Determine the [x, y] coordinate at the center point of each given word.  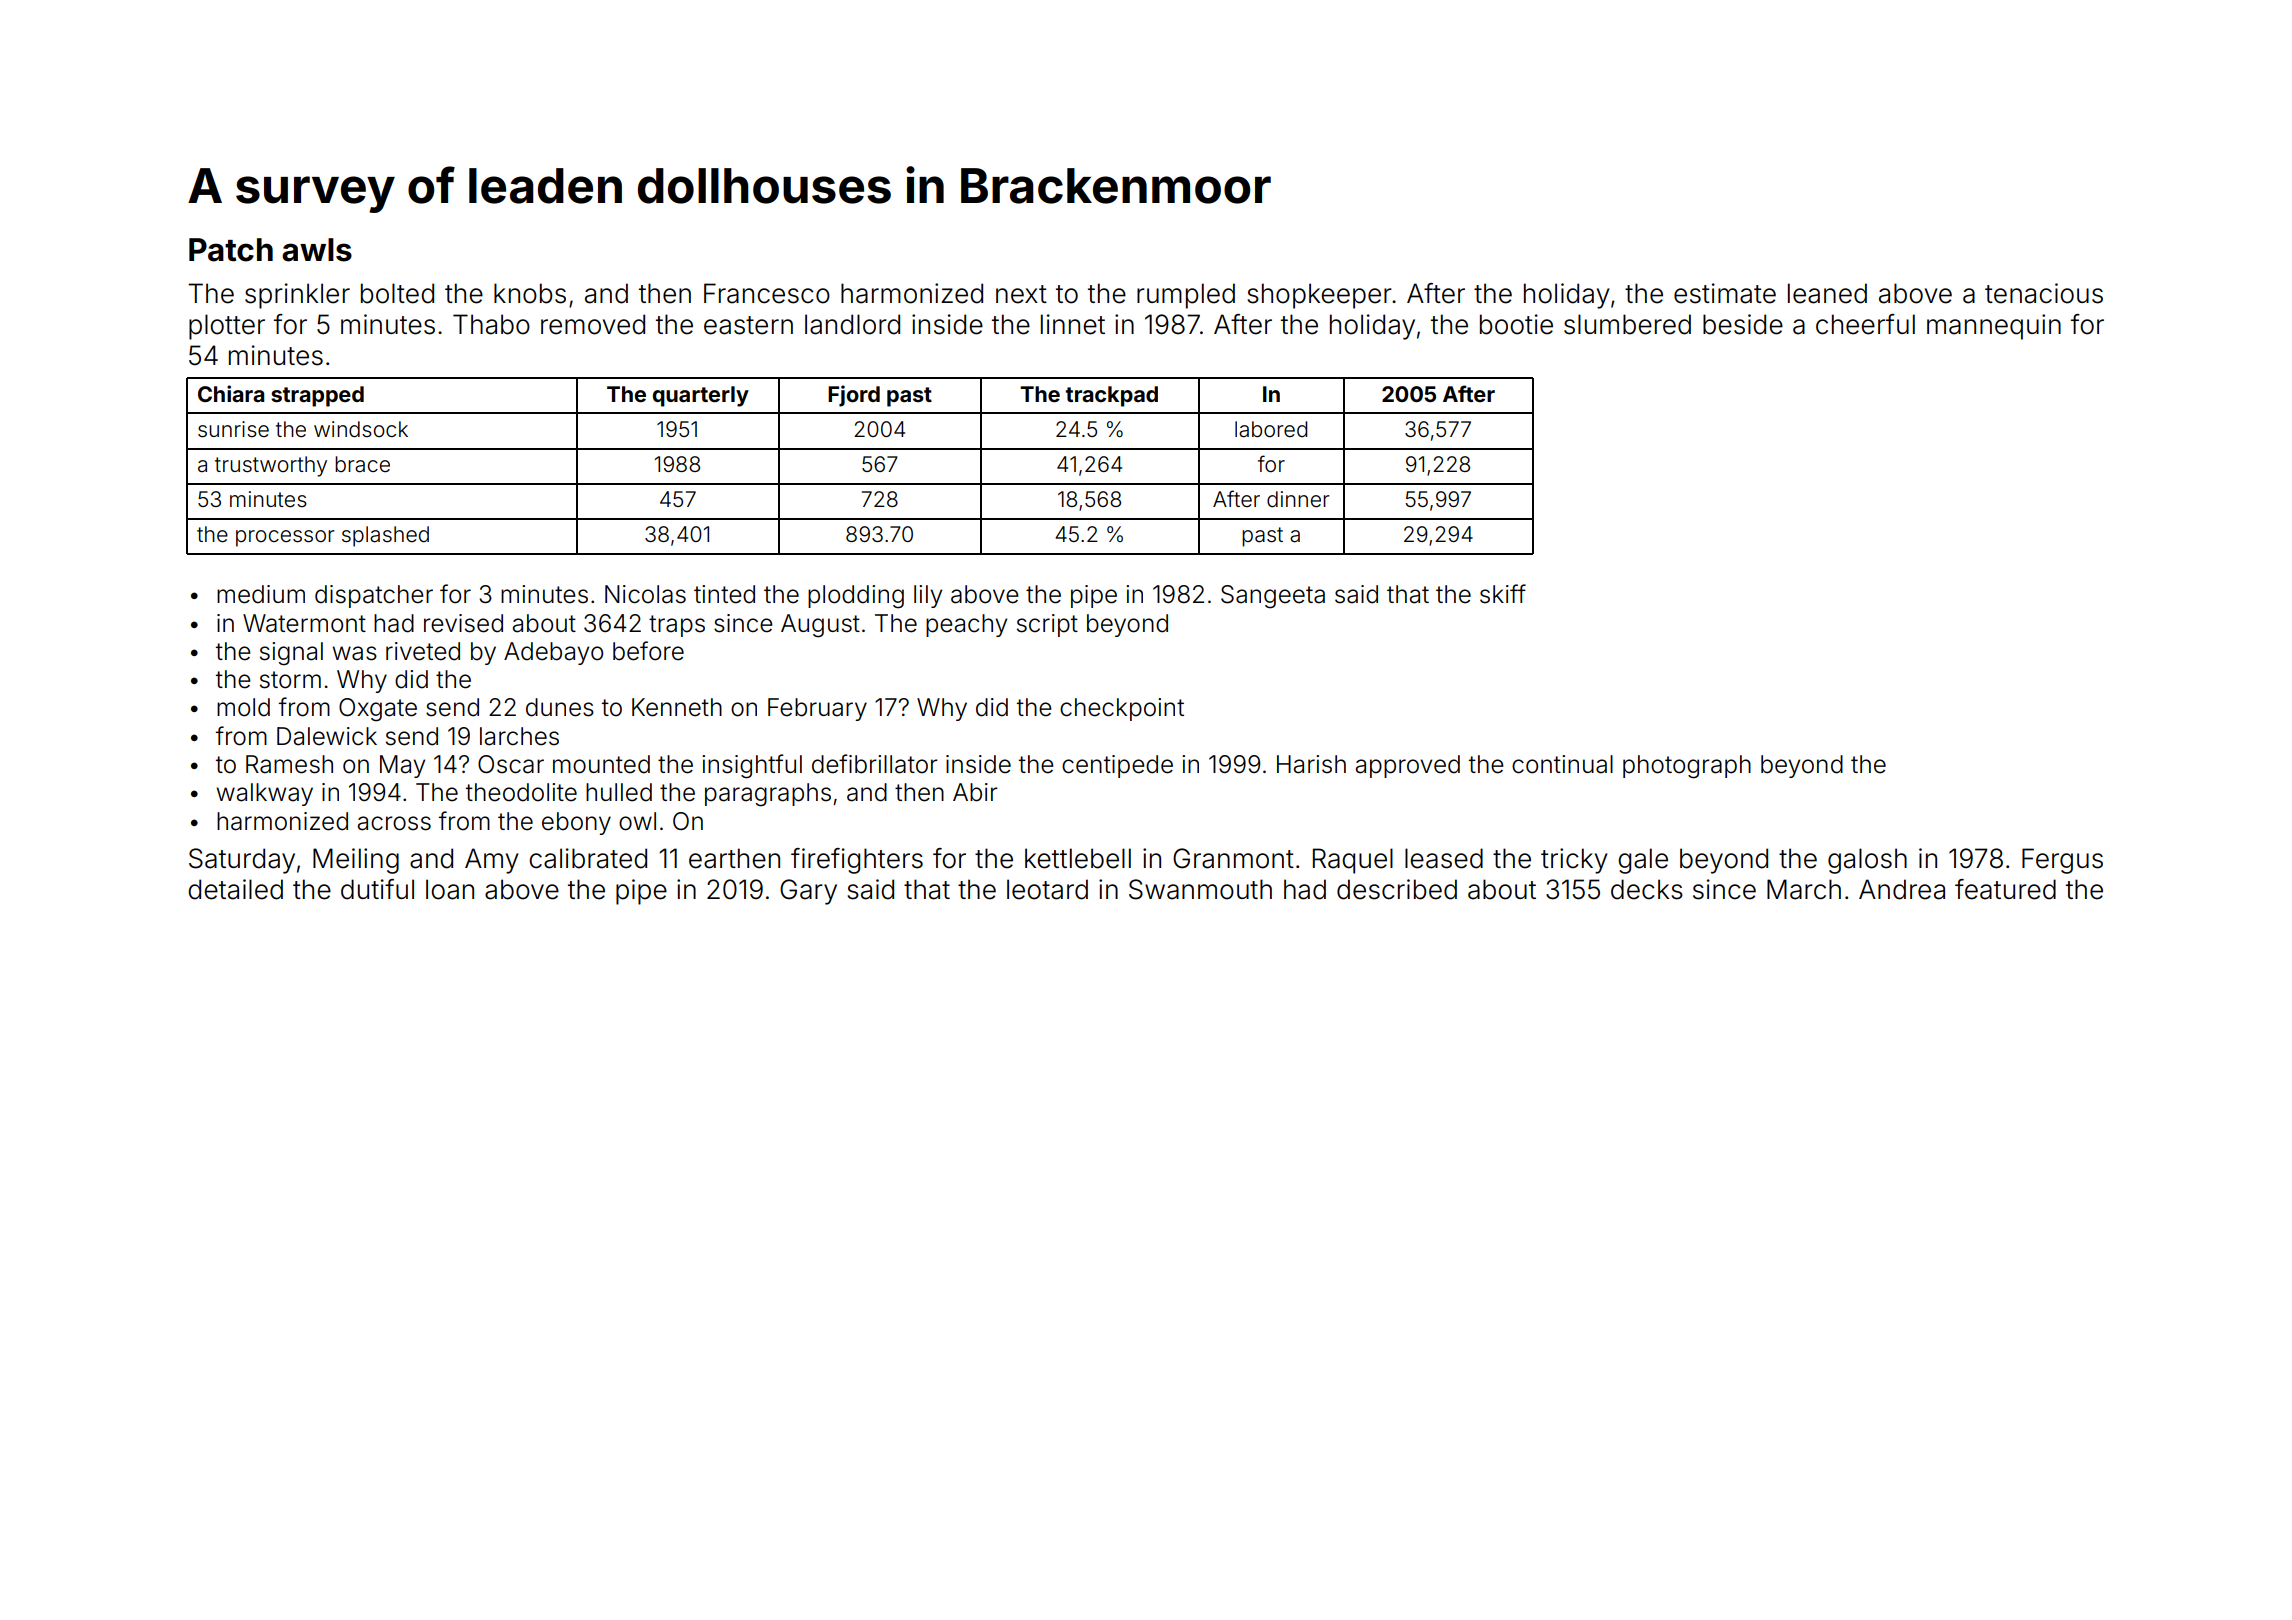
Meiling [356, 861]
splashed [385, 536]
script [1047, 625]
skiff [1503, 594]
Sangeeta [1273, 597]
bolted [397, 293]
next [1021, 294]
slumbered [1627, 324]
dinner [1298, 499]
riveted [423, 651]
